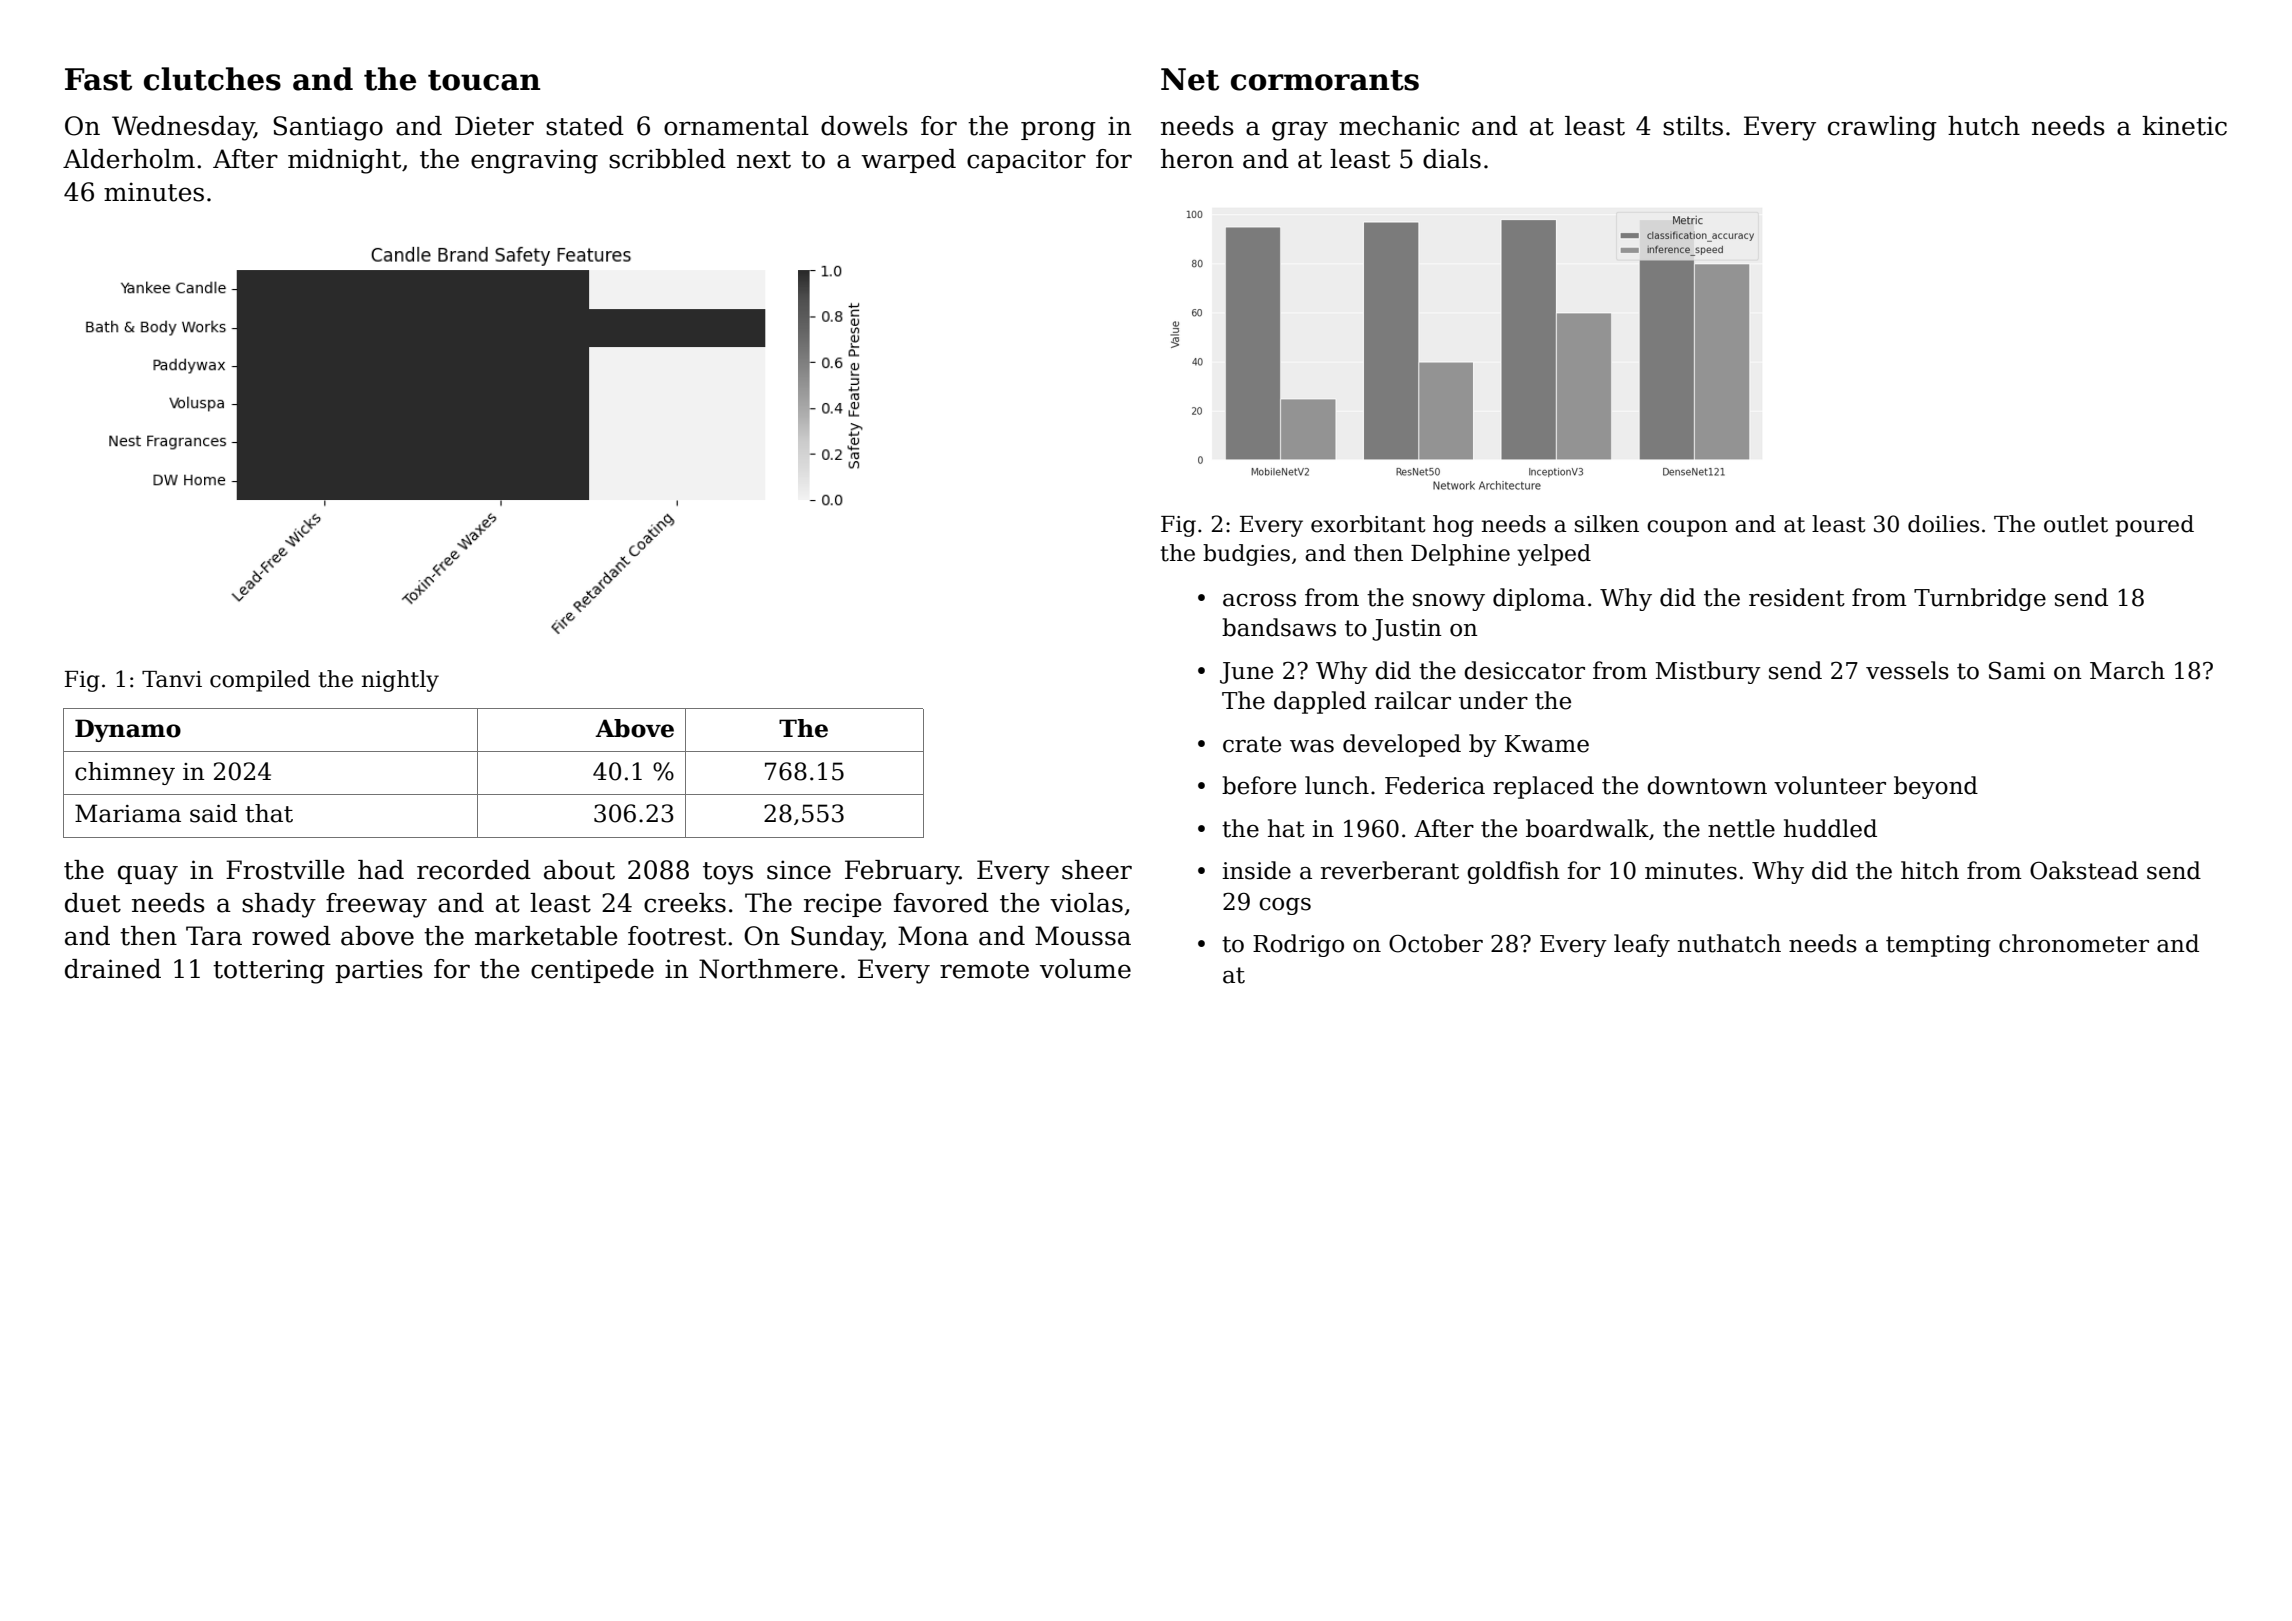  I want to click on budgies, so click(1246, 555).
